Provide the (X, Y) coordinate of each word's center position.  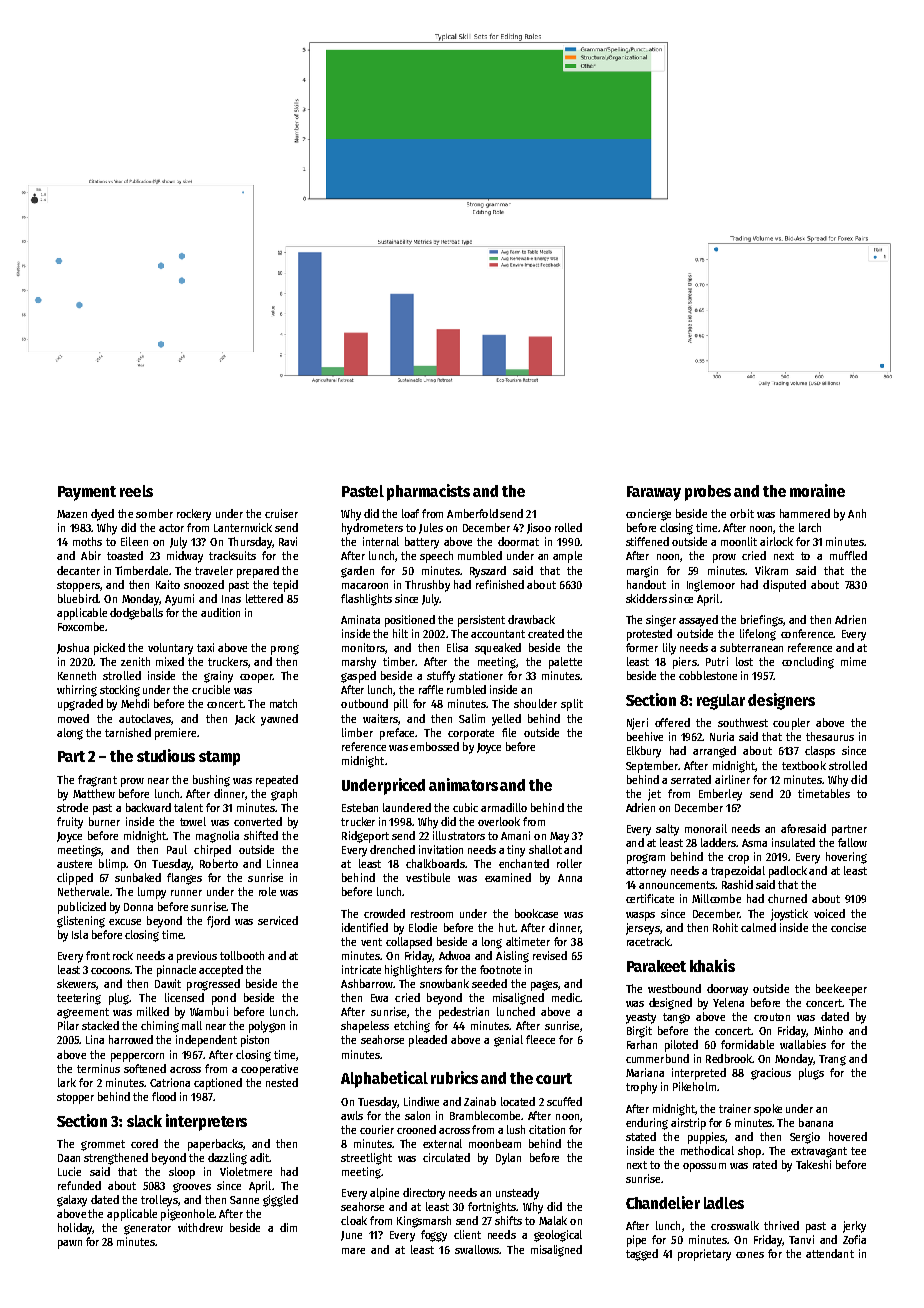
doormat (518, 541)
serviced (278, 920)
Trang (832, 1060)
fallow (852, 842)
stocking (120, 691)
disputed (784, 586)
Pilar (68, 1025)
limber (357, 732)
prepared (258, 572)
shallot (545, 849)
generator (147, 1229)
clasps (820, 752)
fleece (540, 1039)
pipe (636, 1241)
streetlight (366, 1159)
